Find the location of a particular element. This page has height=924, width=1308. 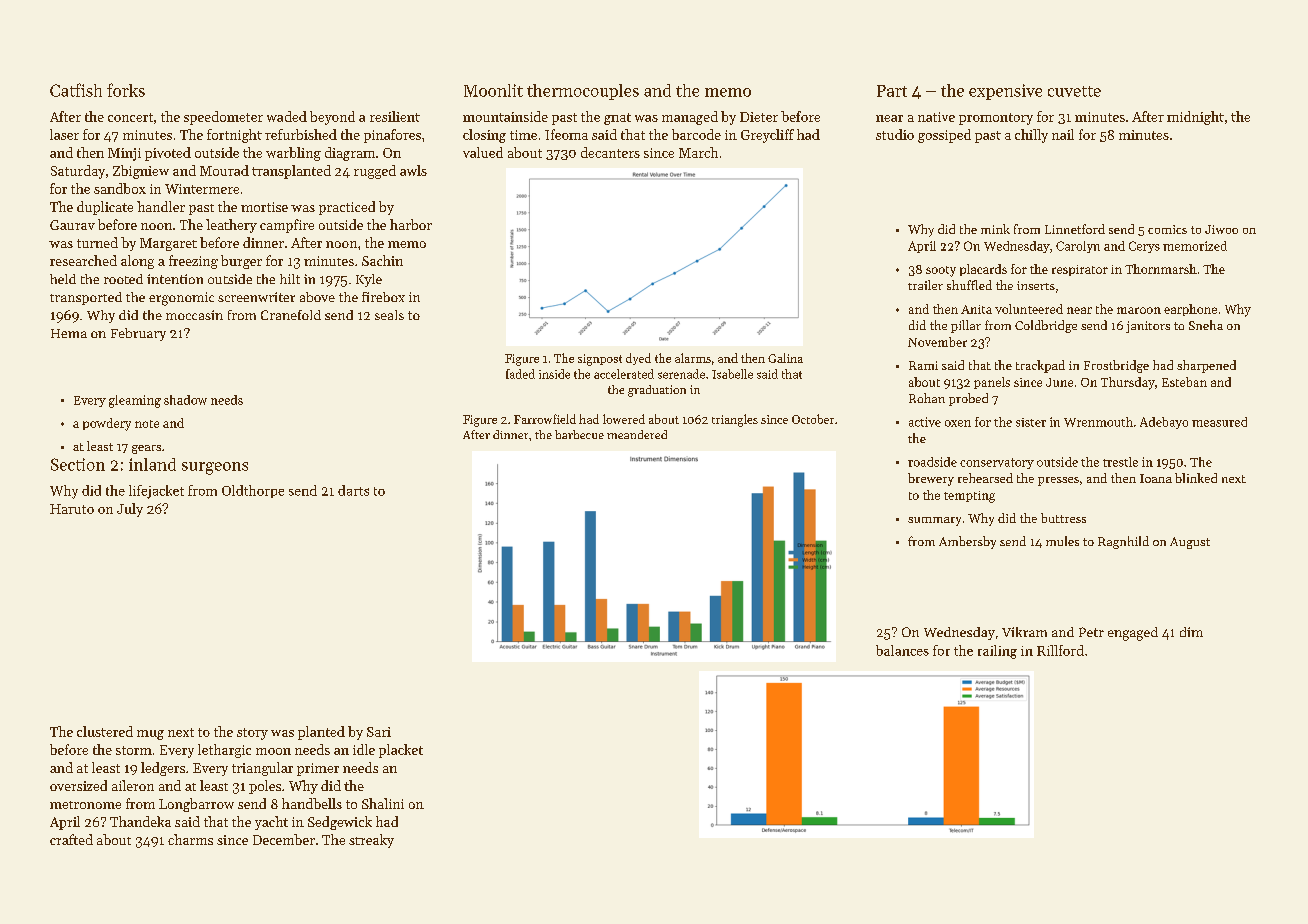

streaky is located at coordinates (371, 841).
